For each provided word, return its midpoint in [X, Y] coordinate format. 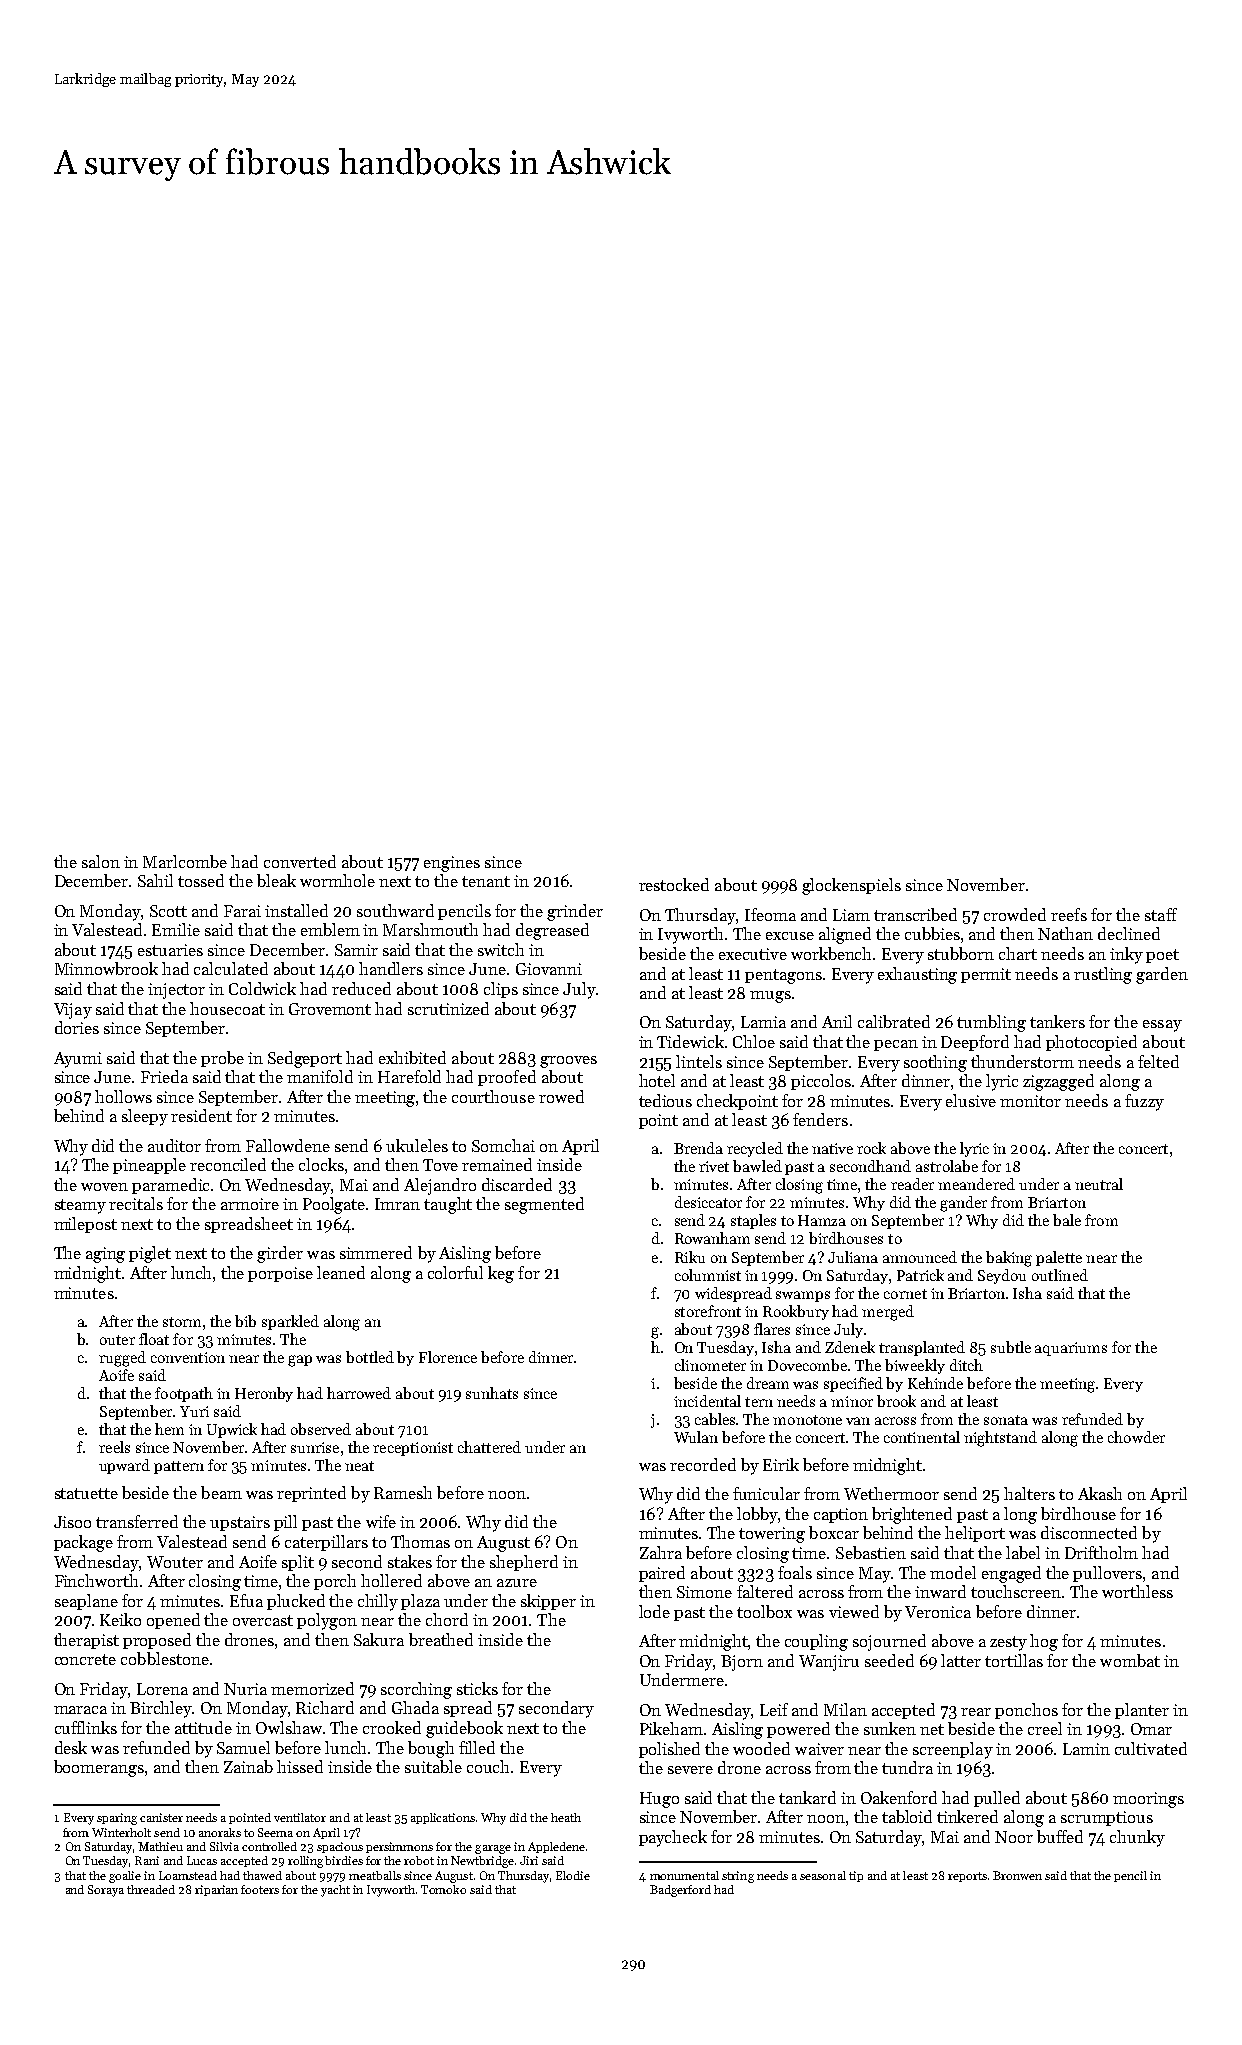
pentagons [783, 976]
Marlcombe [185, 861]
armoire [250, 1204]
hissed [300, 1766]
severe [690, 1770]
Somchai [503, 1145]
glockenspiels [851, 886]
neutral [1099, 1184]
